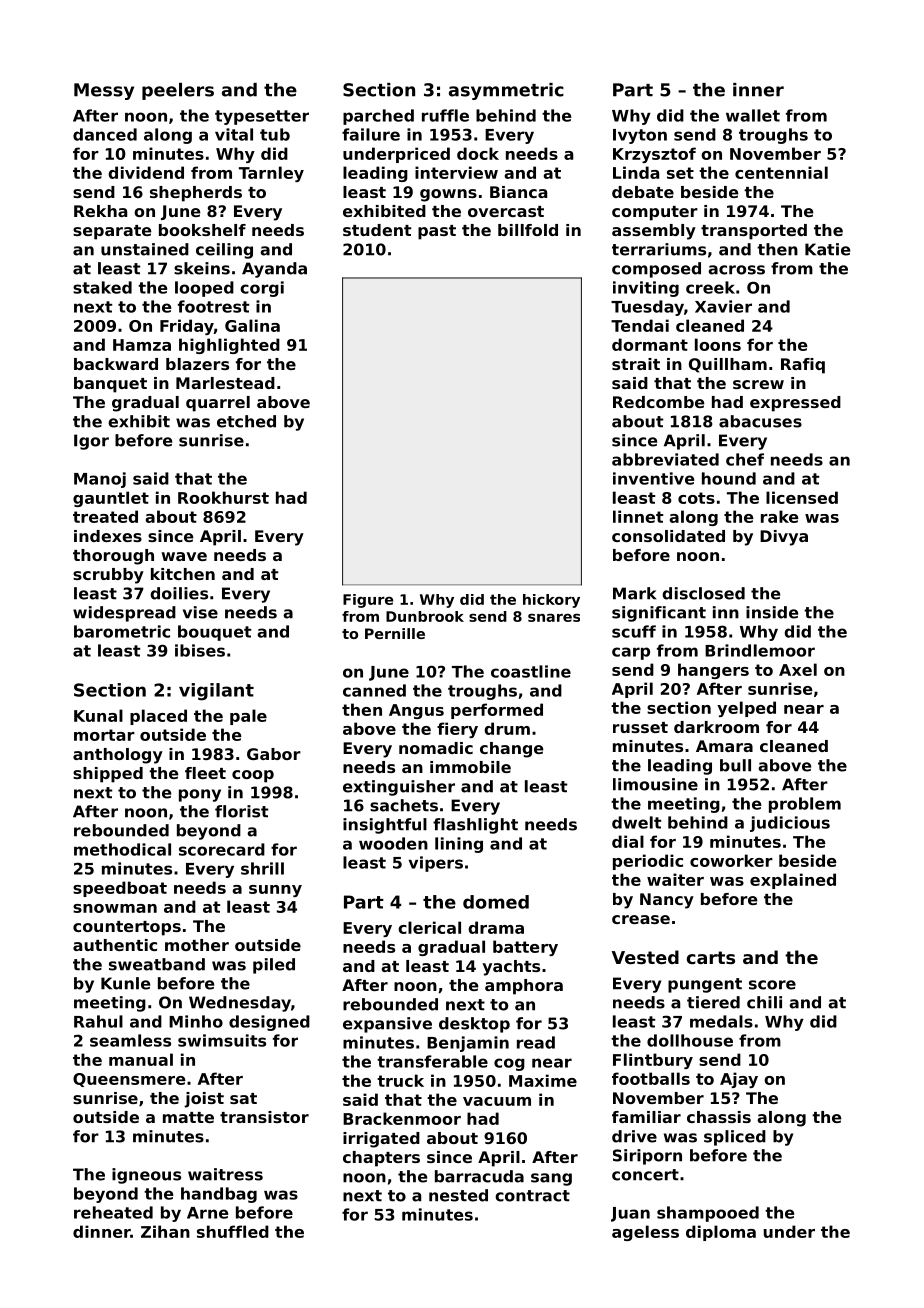 This screenshot has width=924, height=1308. What do you see at coordinates (528, 230) in the screenshot?
I see `billfold` at bounding box center [528, 230].
